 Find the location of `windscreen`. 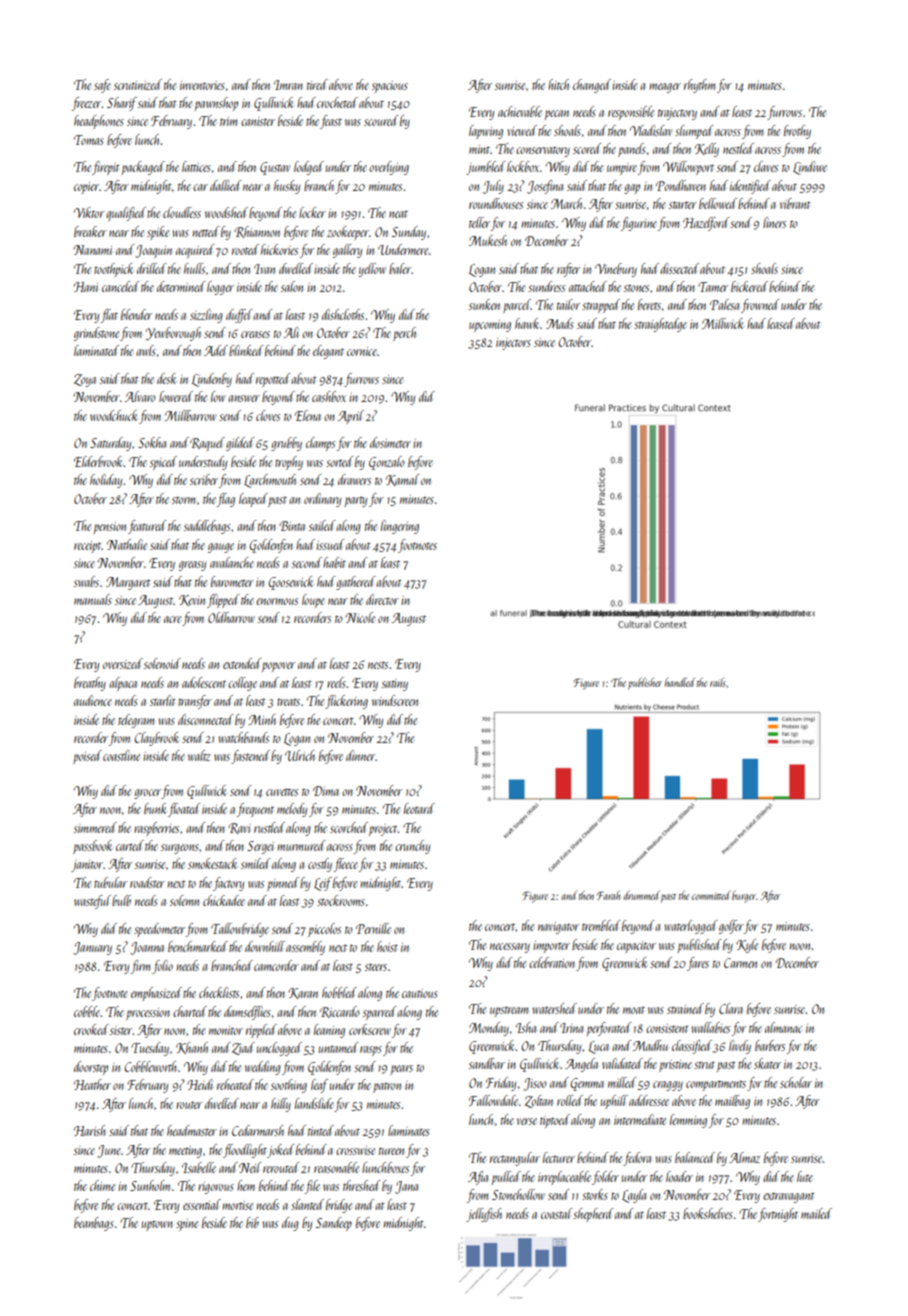

windscreen is located at coordinates (395, 700).
